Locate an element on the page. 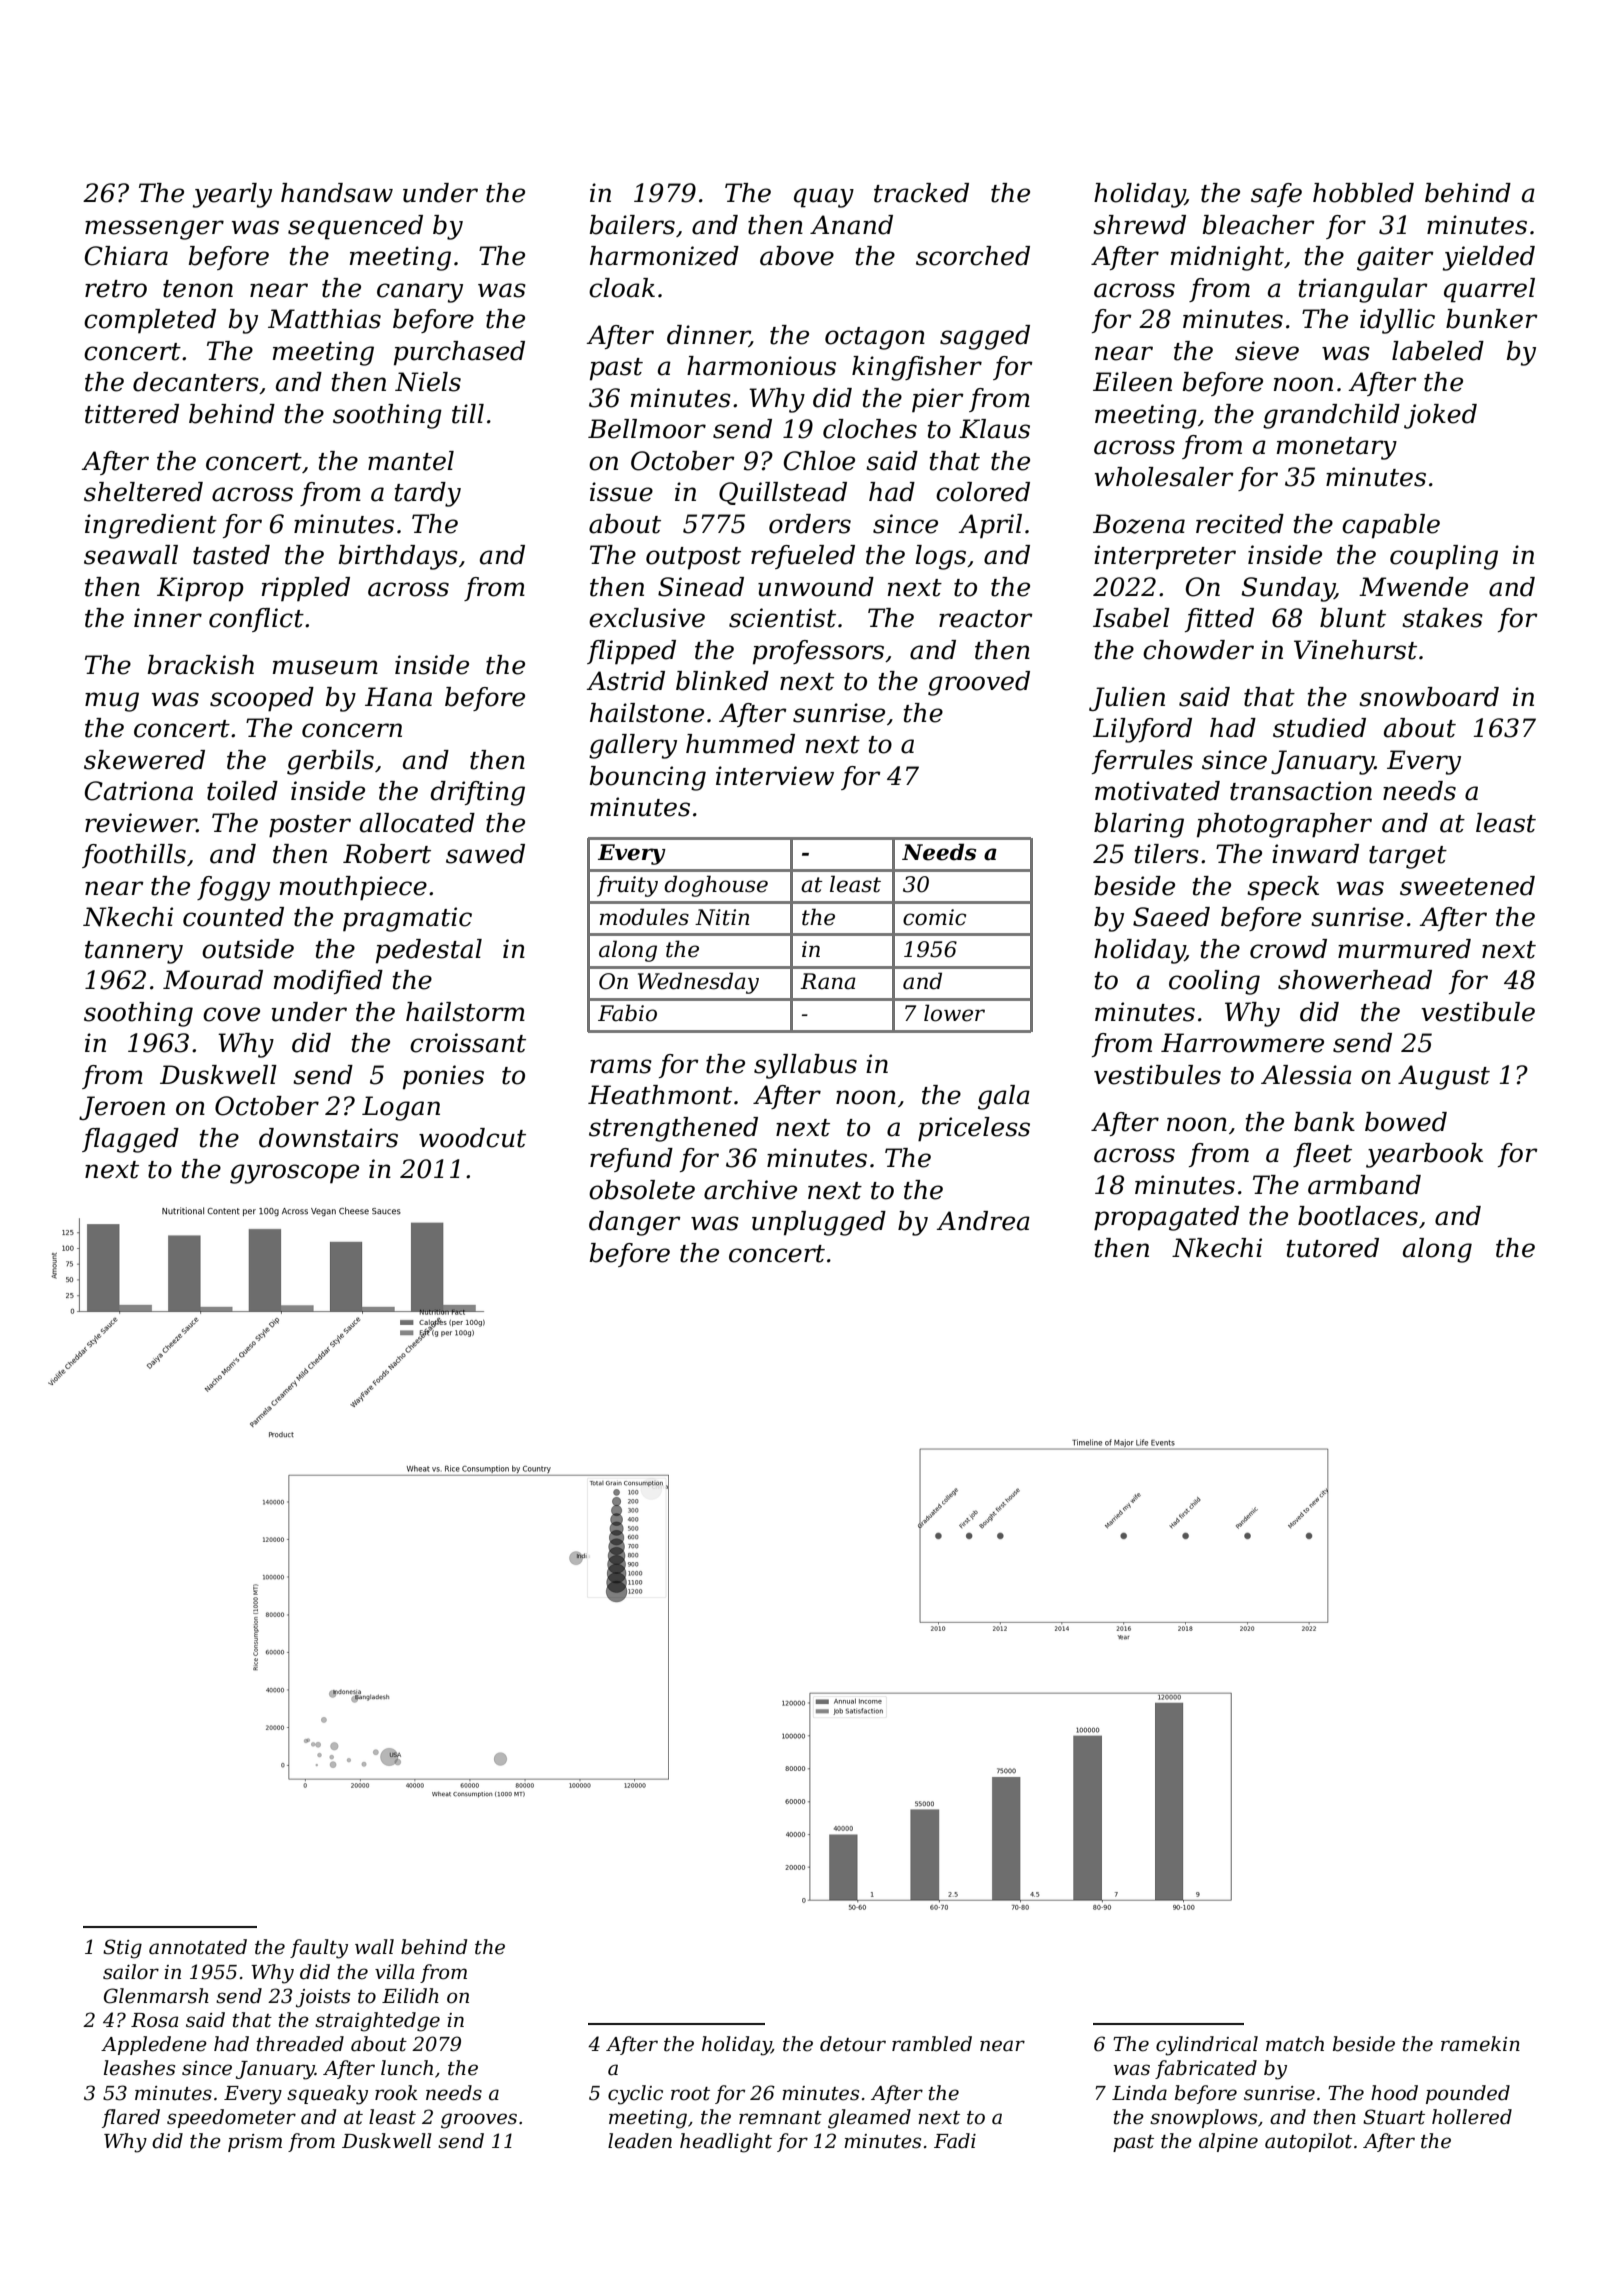 The height and width of the document is (2292, 1620). Jeroen is located at coordinates (122, 1108).
